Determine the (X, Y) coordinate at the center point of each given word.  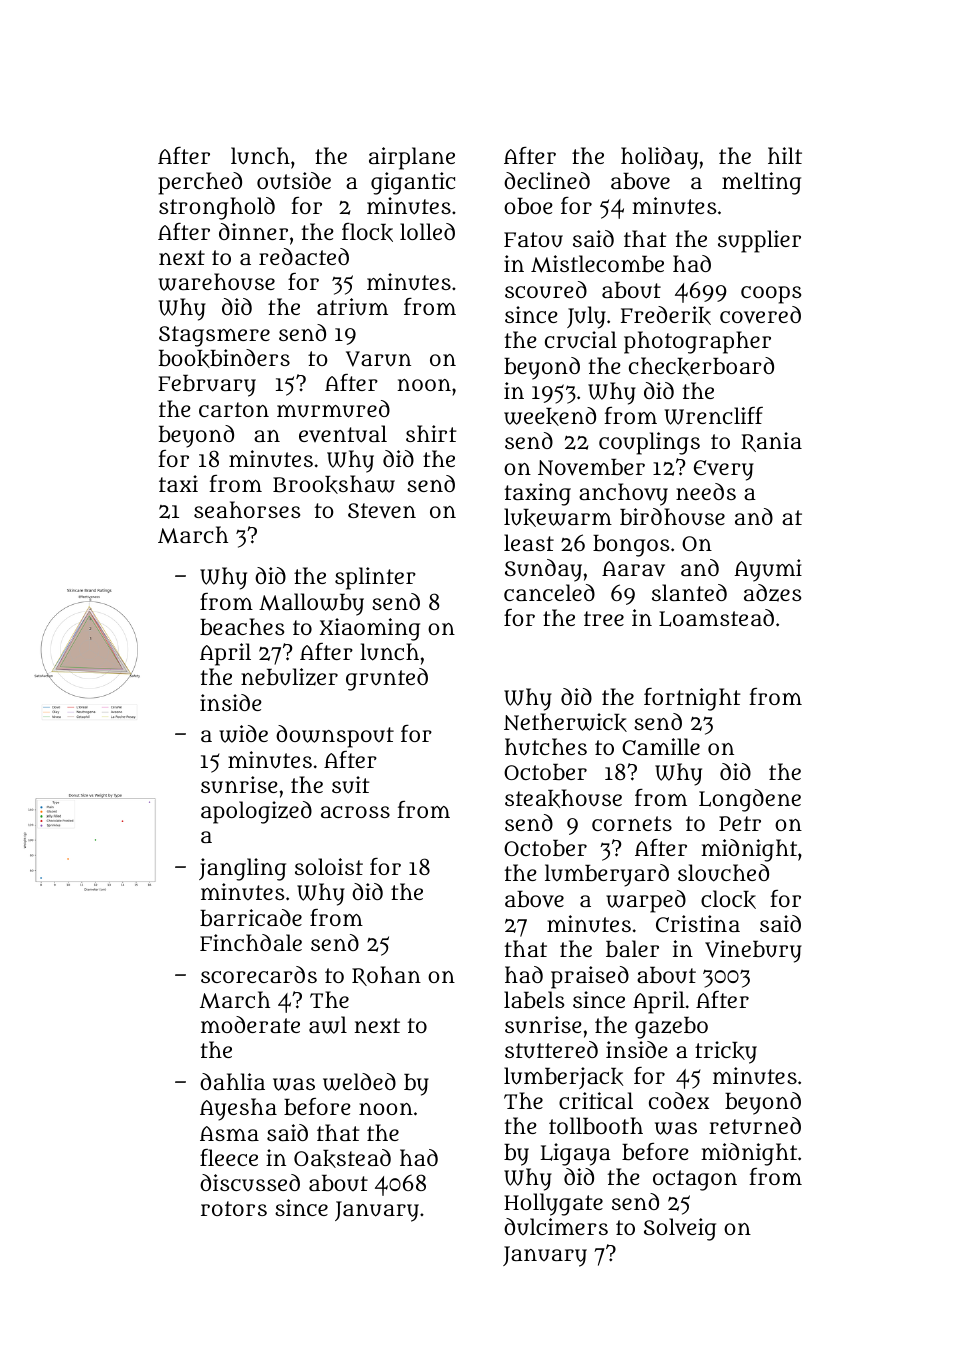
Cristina (698, 923)
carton (234, 409)
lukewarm (558, 517)
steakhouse (563, 798)
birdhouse (672, 517)
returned (755, 1126)
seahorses (247, 509)
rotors (234, 1208)
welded (359, 1082)
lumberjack (563, 1078)
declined (547, 180)
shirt (431, 433)
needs (706, 491)
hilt (785, 155)
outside (294, 181)
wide (243, 734)
